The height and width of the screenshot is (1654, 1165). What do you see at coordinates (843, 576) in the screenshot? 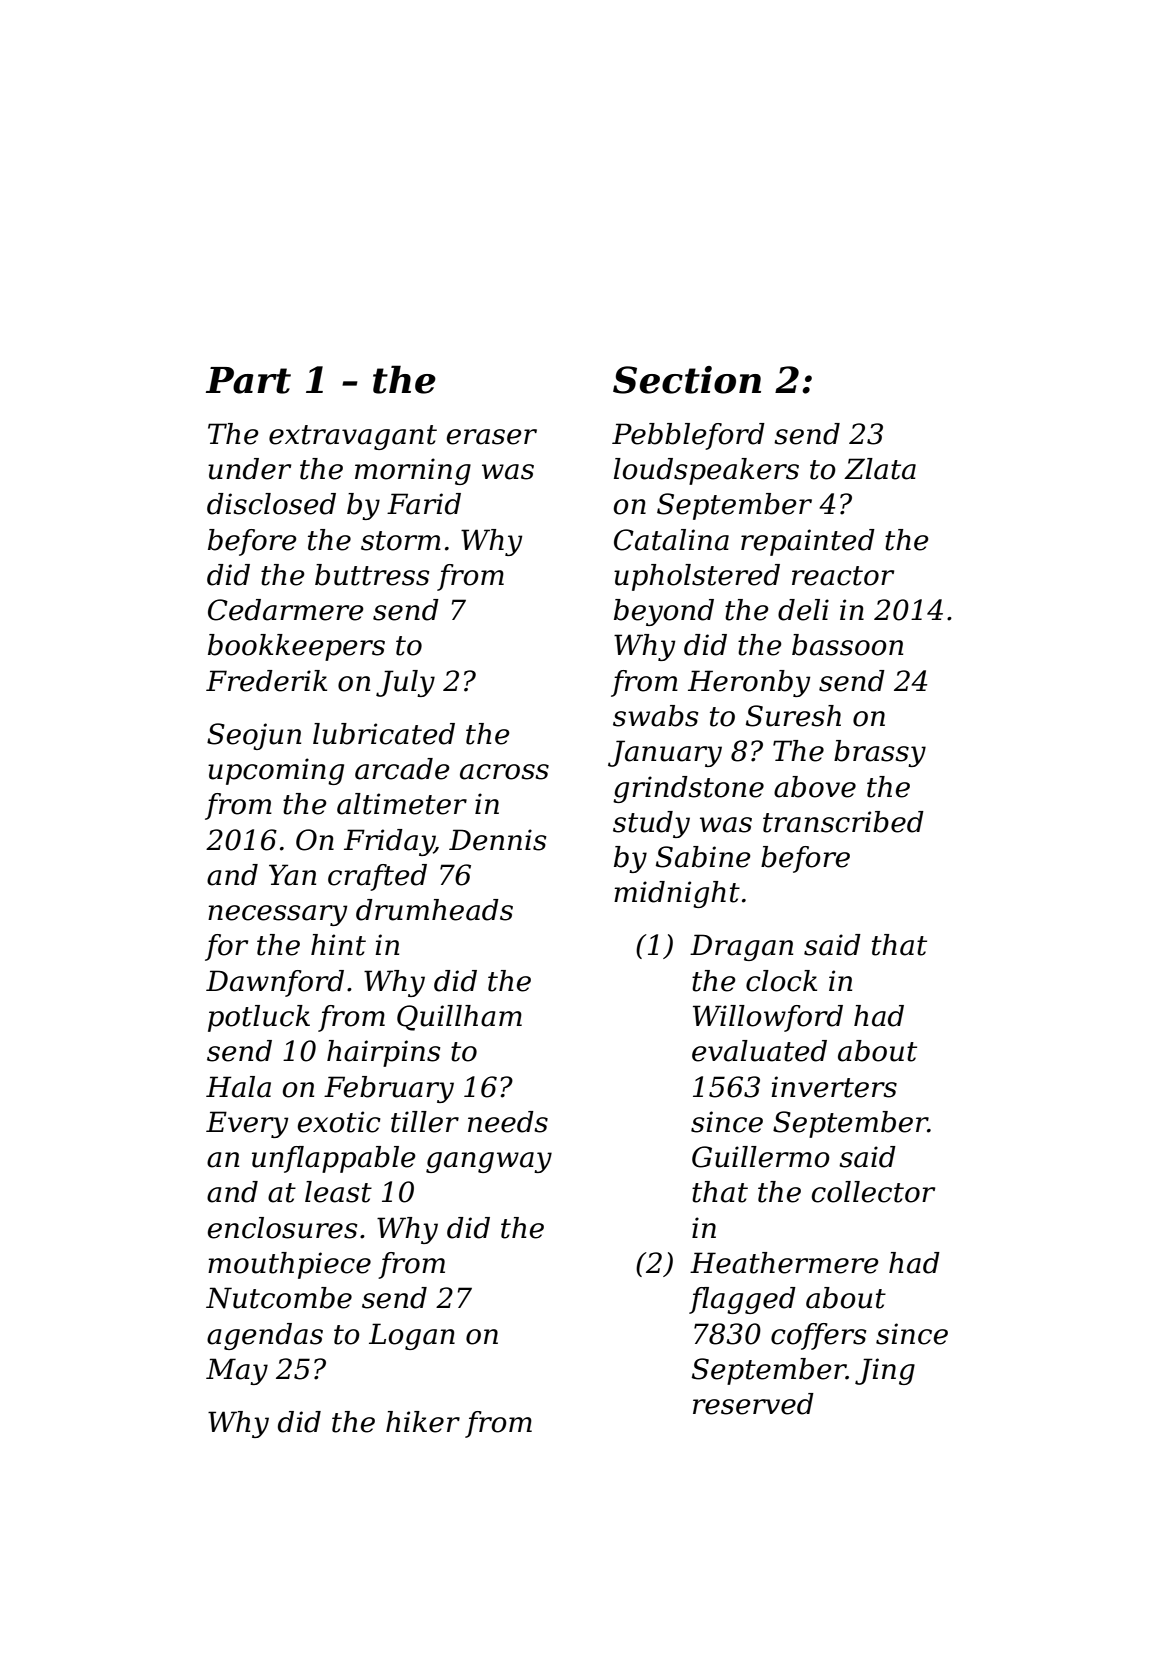
I see `reactor` at bounding box center [843, 576].
